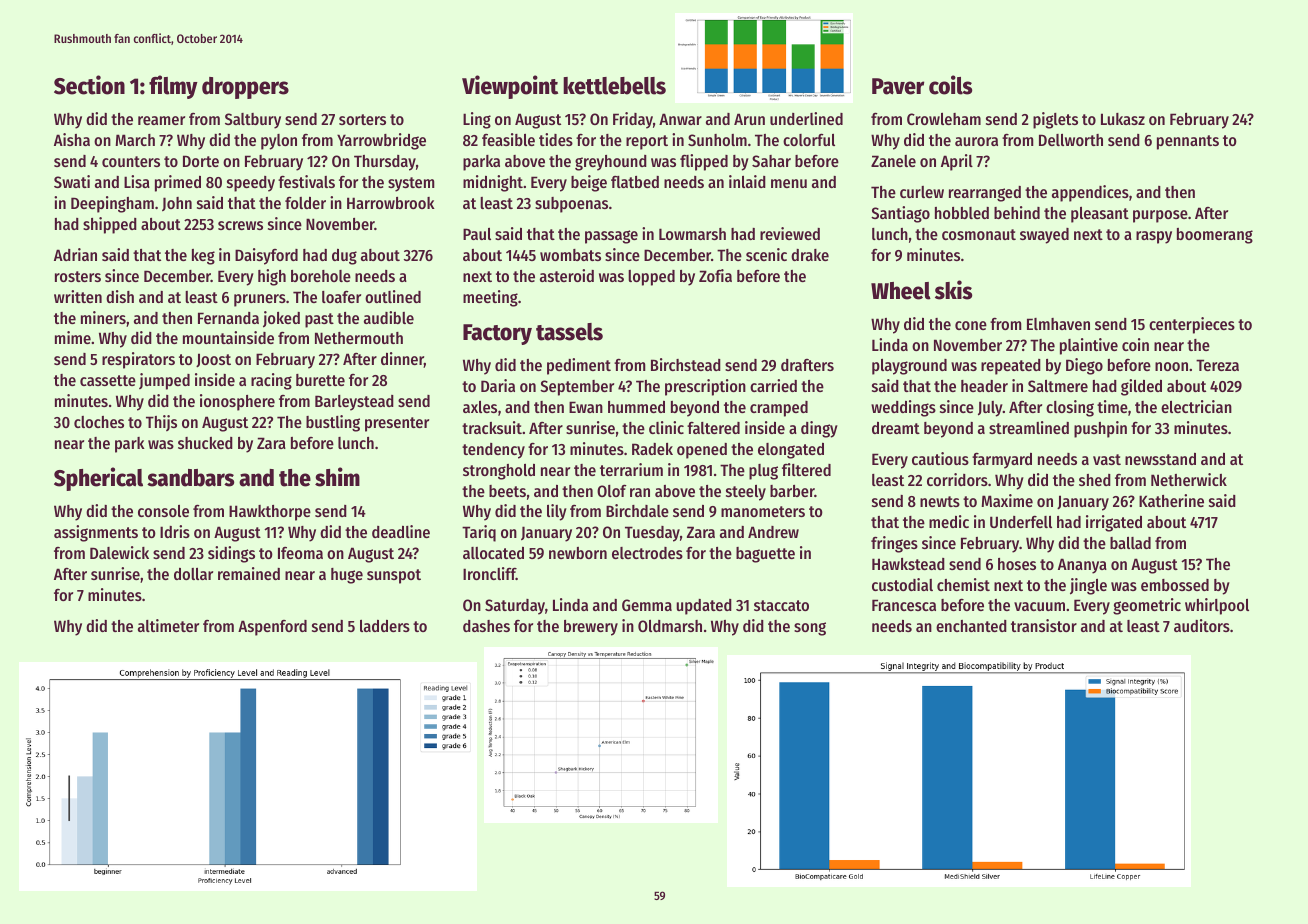  I want to click on raspy, so click(1154, 237).
